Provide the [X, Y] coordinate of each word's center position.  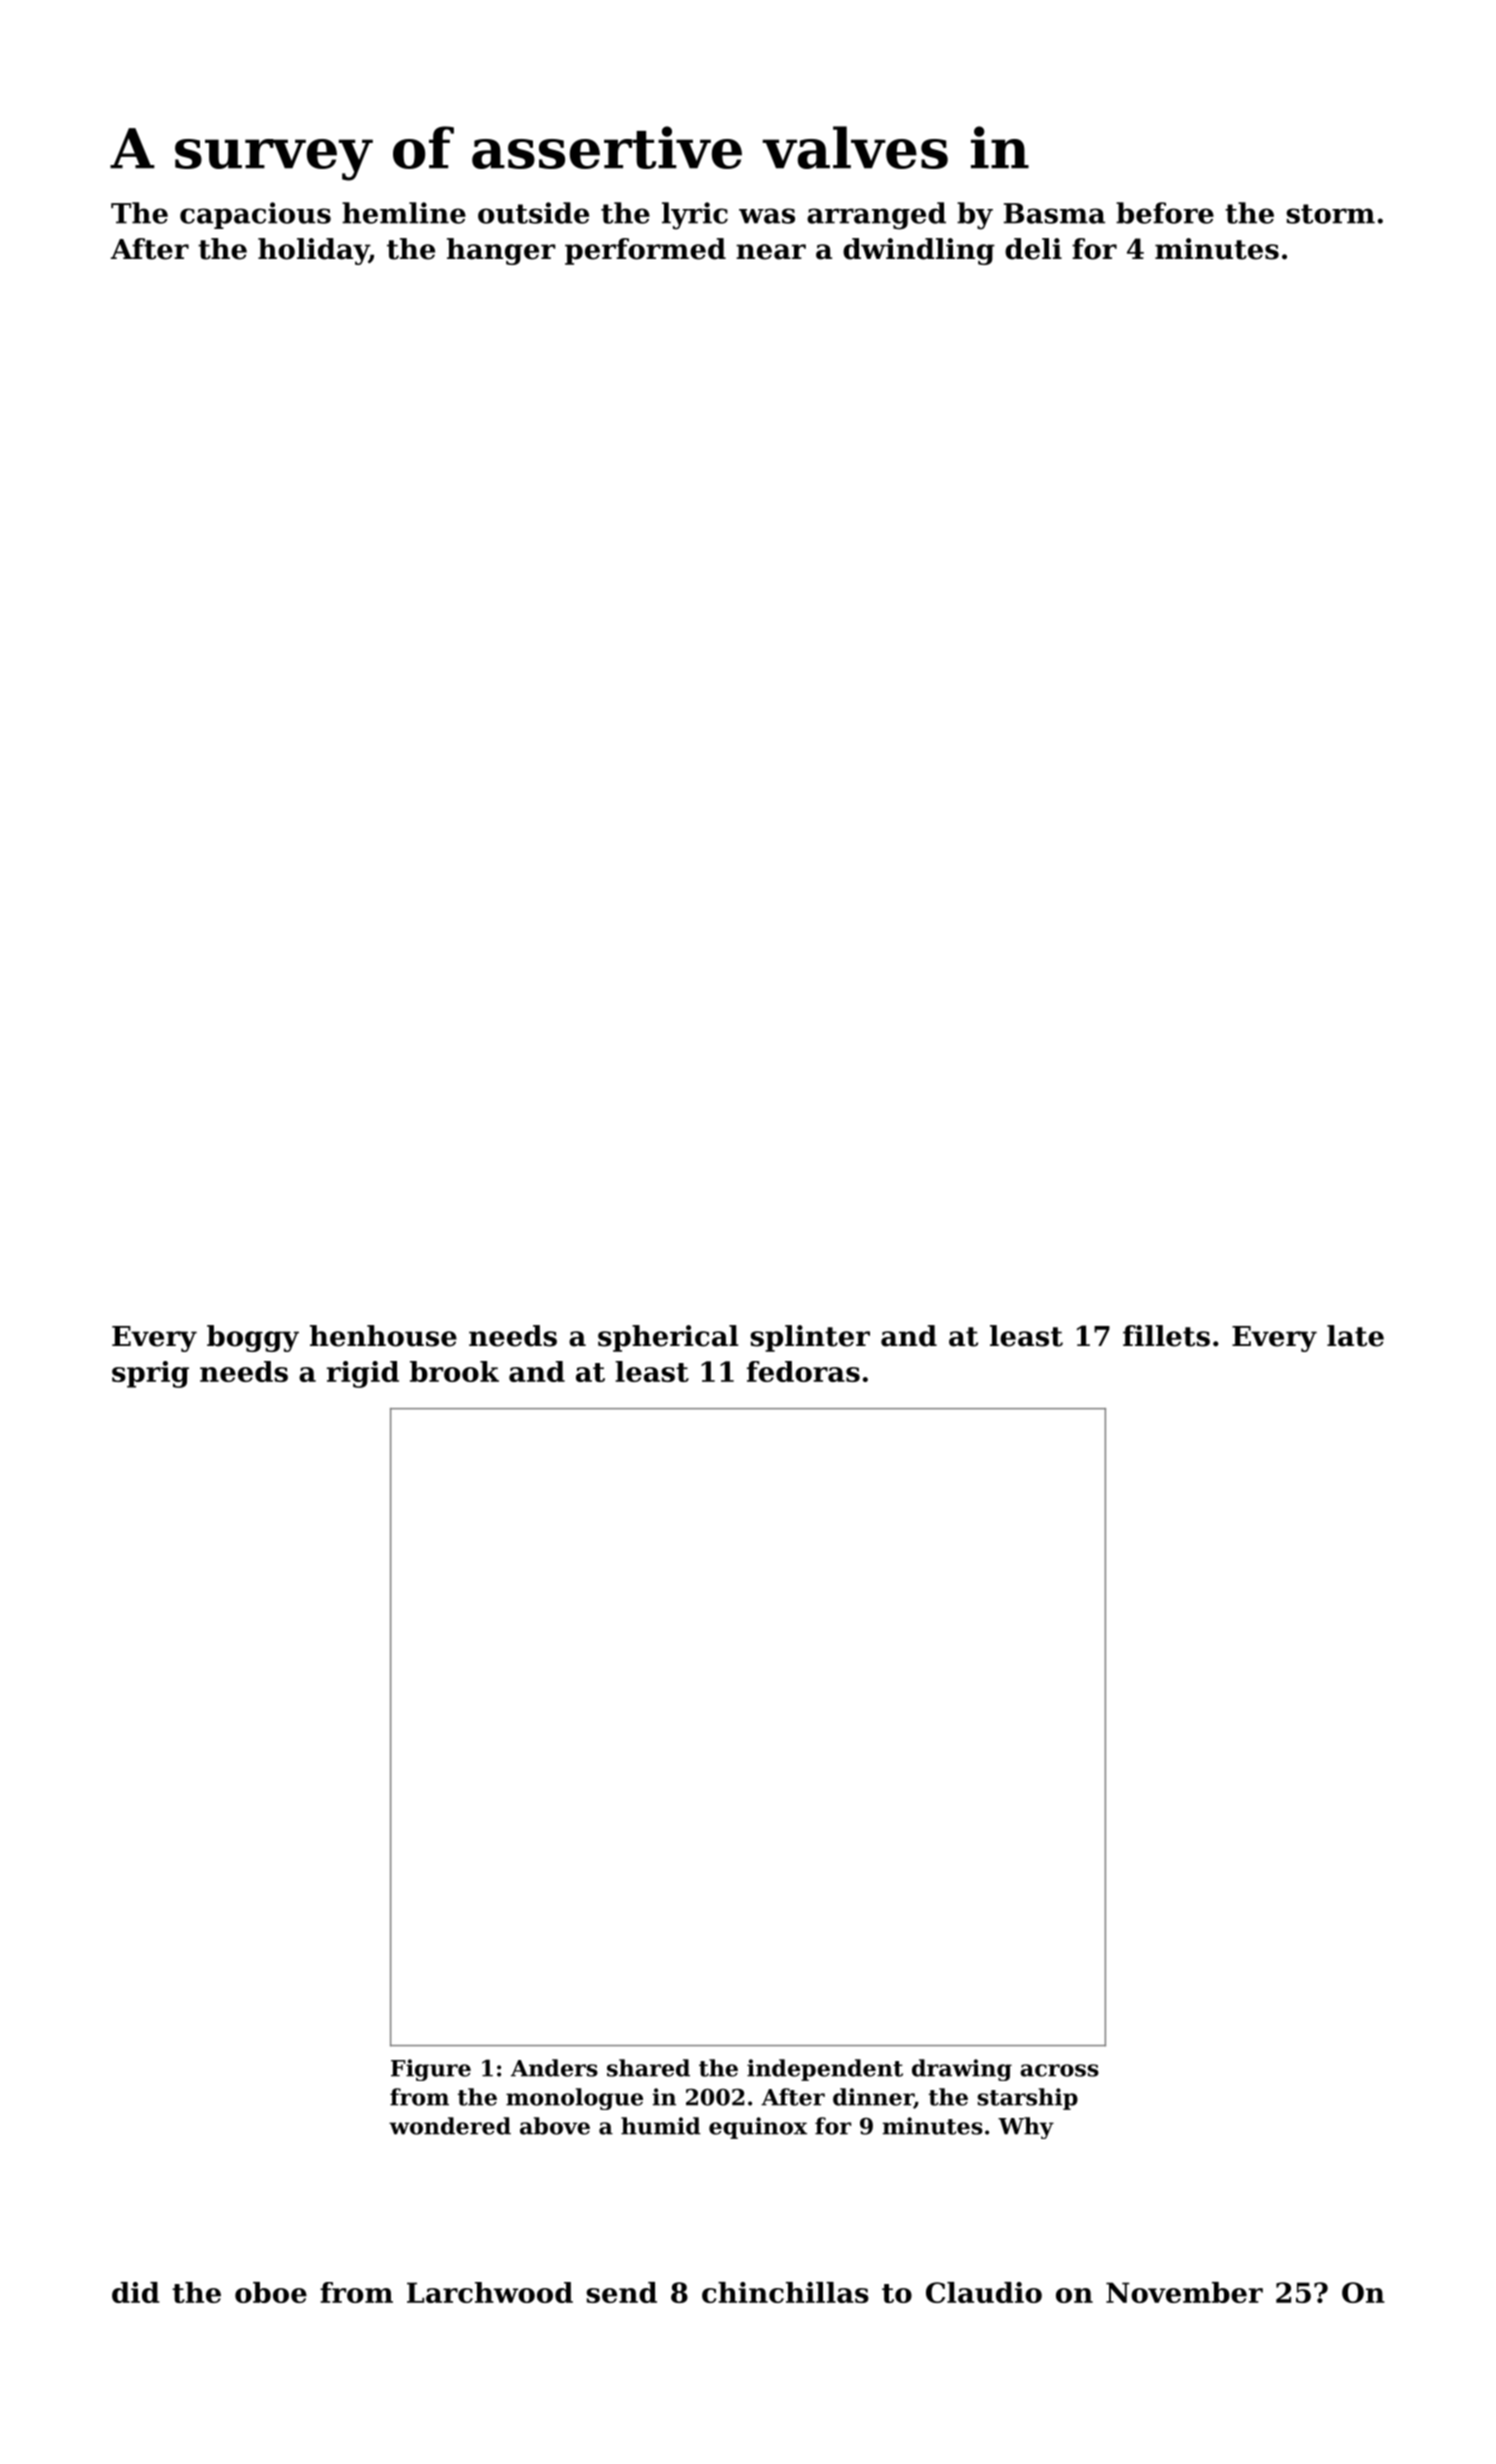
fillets [1166, 1336]
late [1355, 1336]
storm [1330, 214]
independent [825, 2070]
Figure [431, 2070]
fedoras [803, 1371]
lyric [695, 216]
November [1184, 2292]
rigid [363, 1374]
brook [454, 1371]
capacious [255, 215]
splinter [810, 1338]
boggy [253, 1338]
